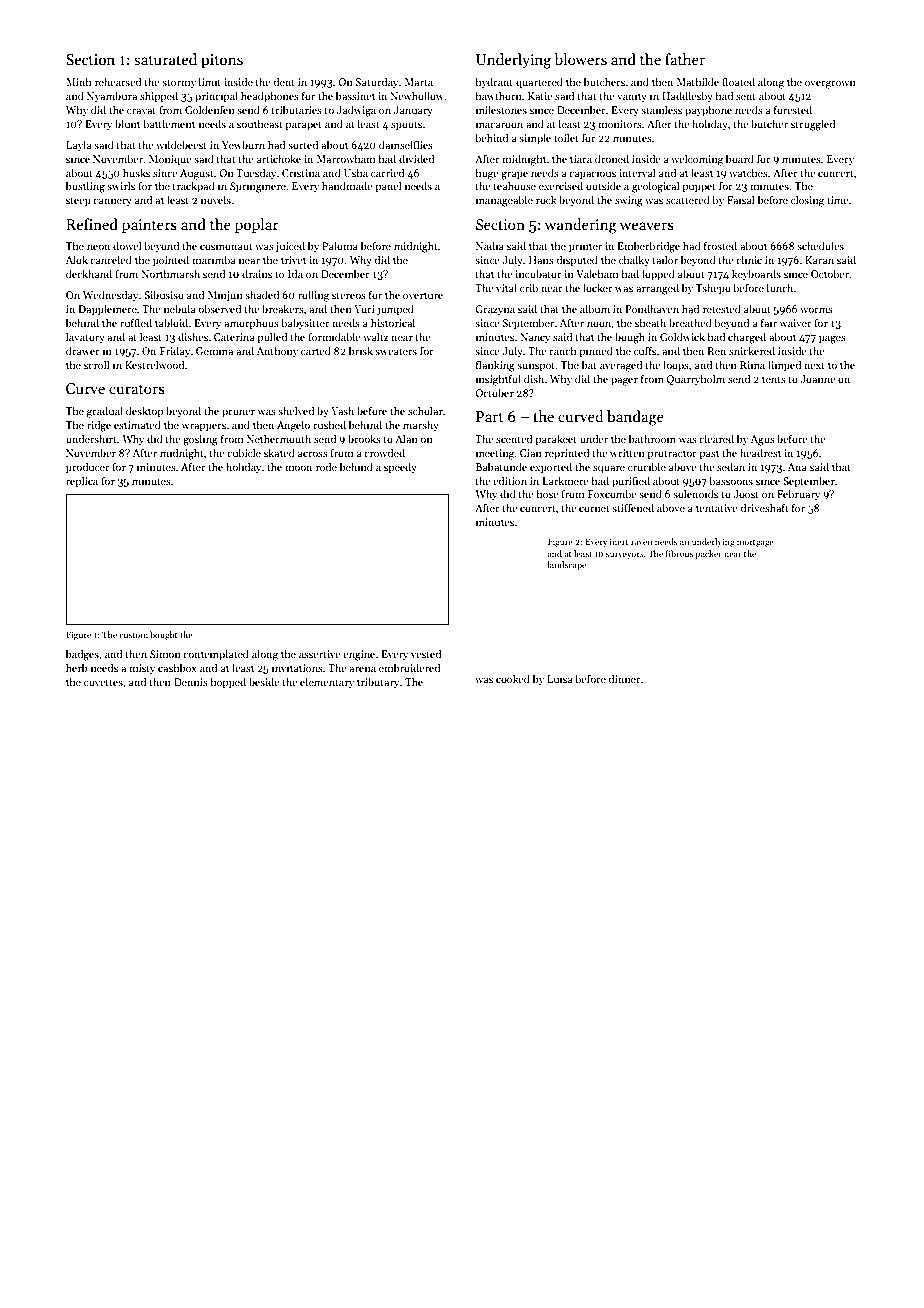 The width and height of the screenshot is (924, 1308). I want to click on producer, so click(88, 467).
